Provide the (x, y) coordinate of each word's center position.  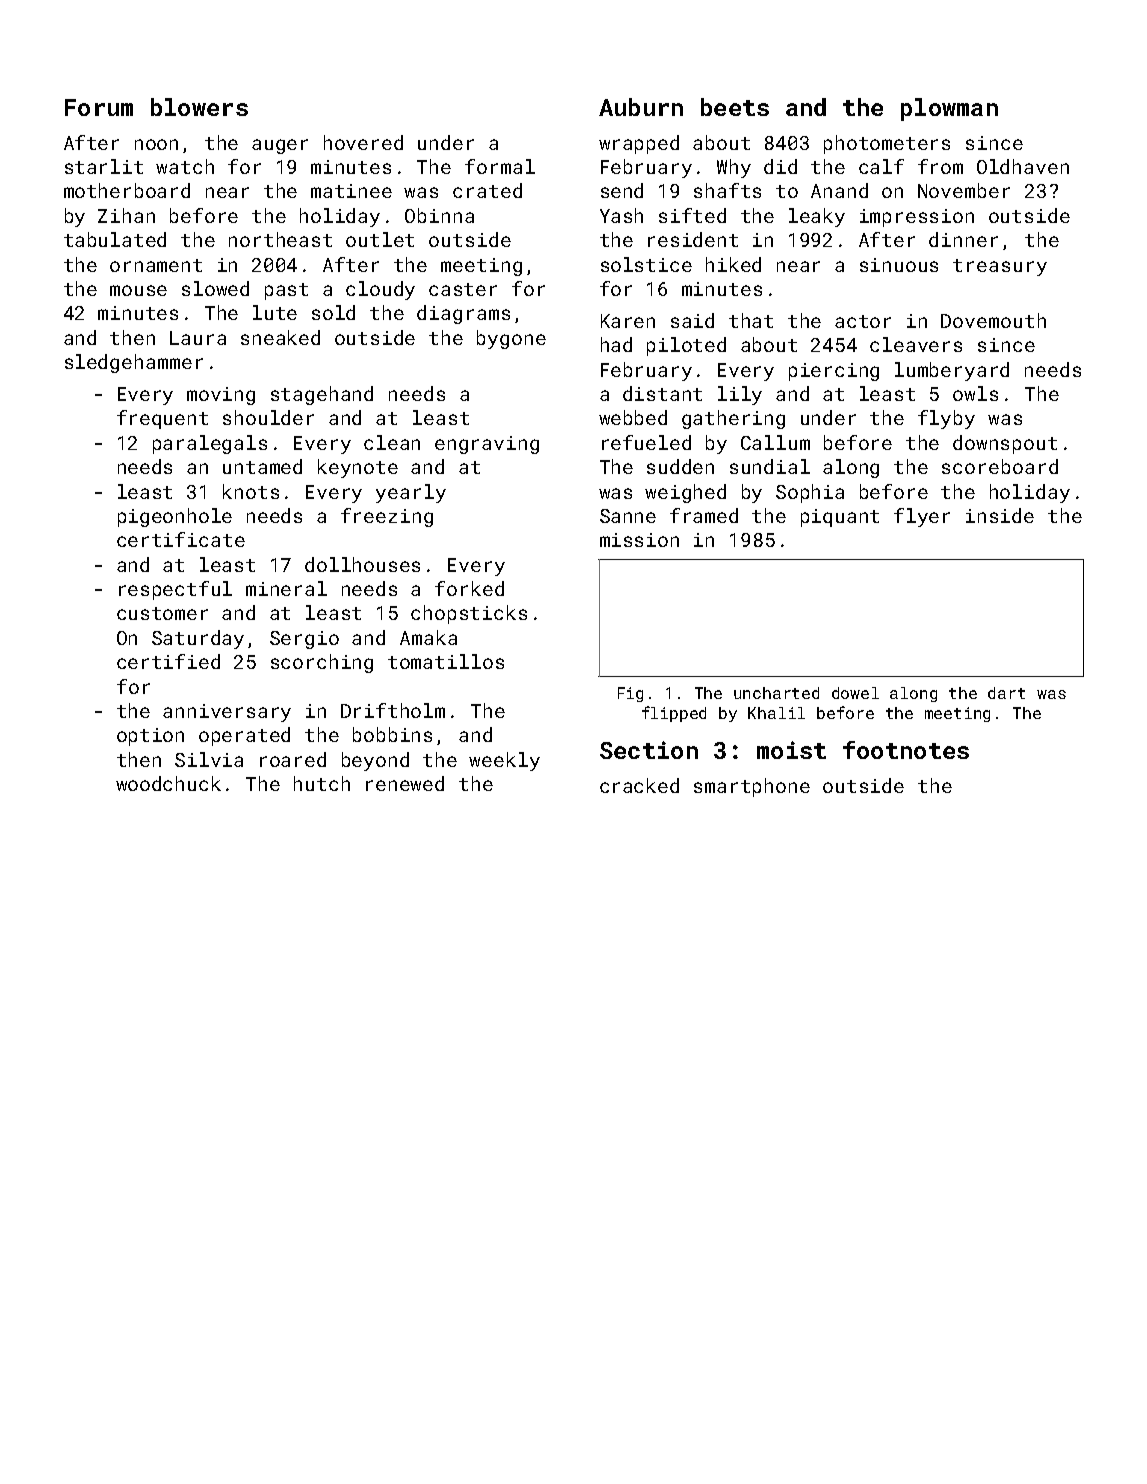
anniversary (227, 713)
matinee (351, 191)
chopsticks (469, 614)
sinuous (899, 265)
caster (463, 289)
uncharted (776, 693)
